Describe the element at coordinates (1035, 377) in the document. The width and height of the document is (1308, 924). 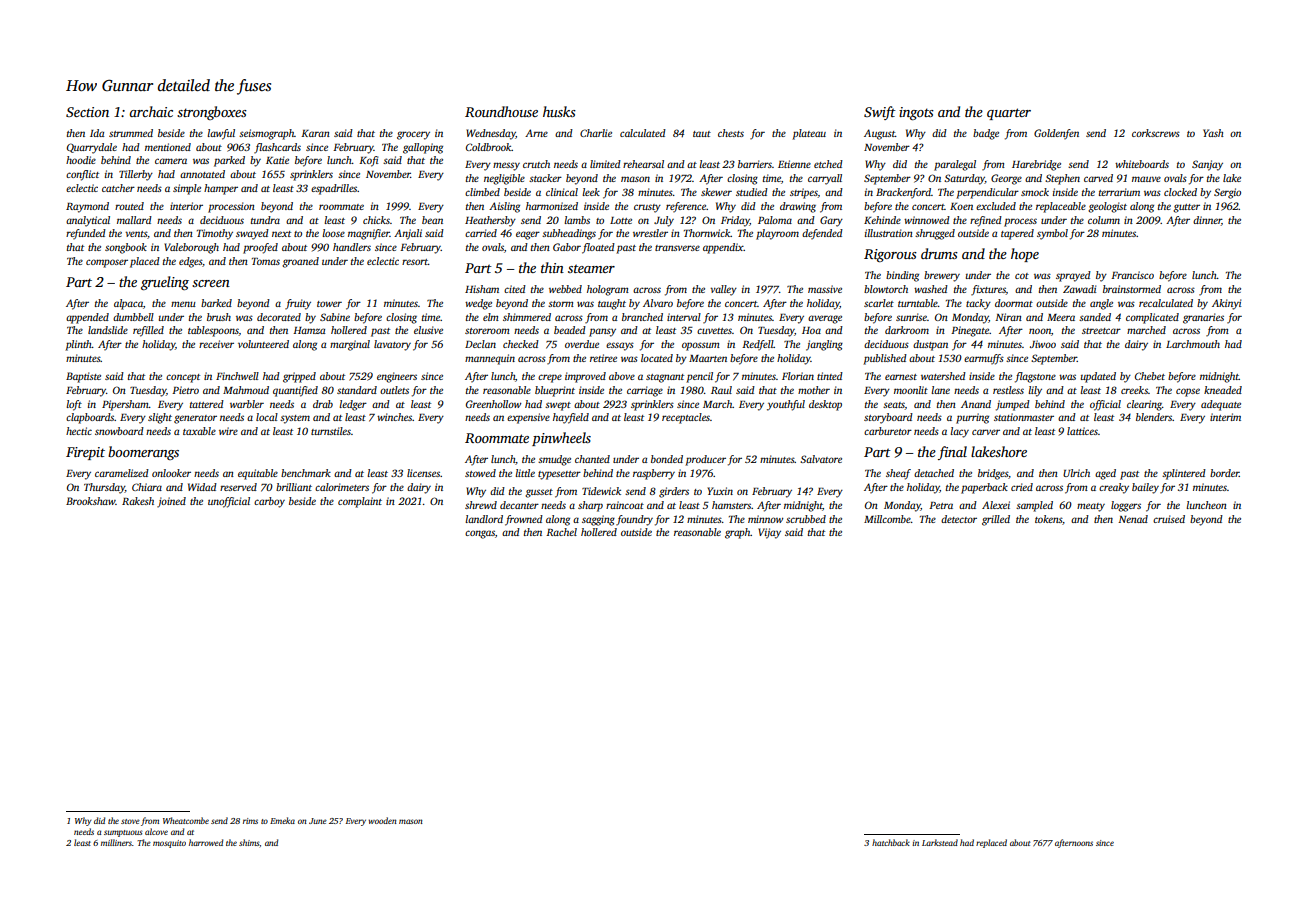
I see `flagstone` at that location.
